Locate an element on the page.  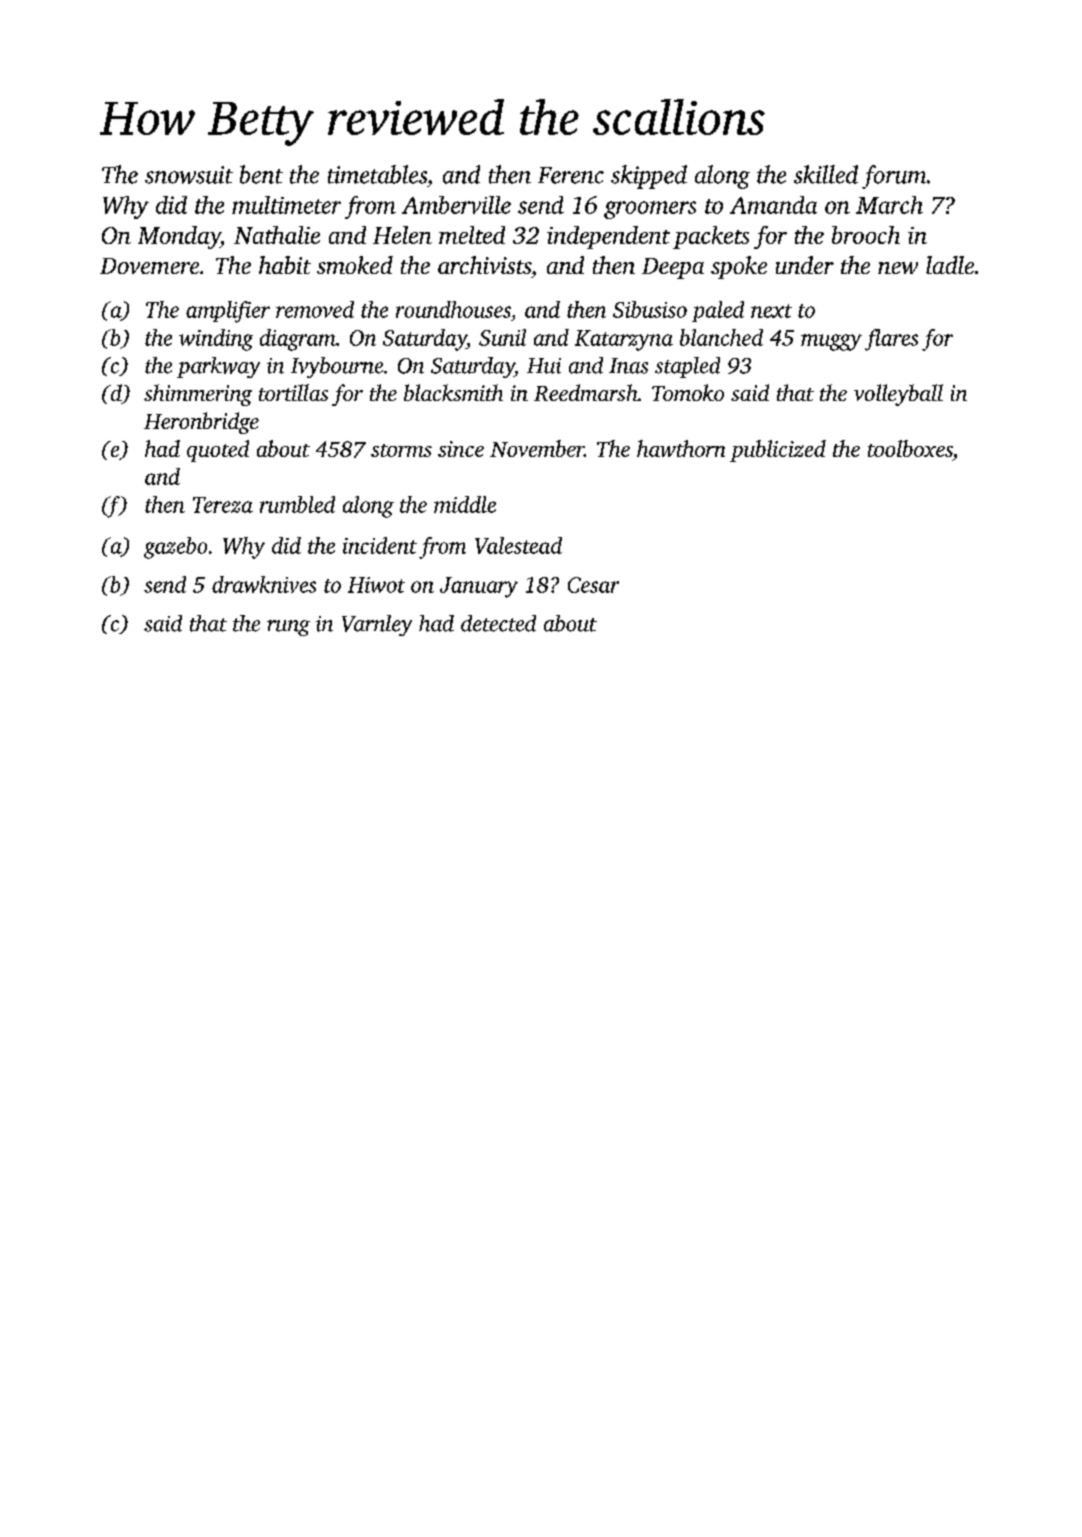
toolboxes is located at coordinates (910, 448).
